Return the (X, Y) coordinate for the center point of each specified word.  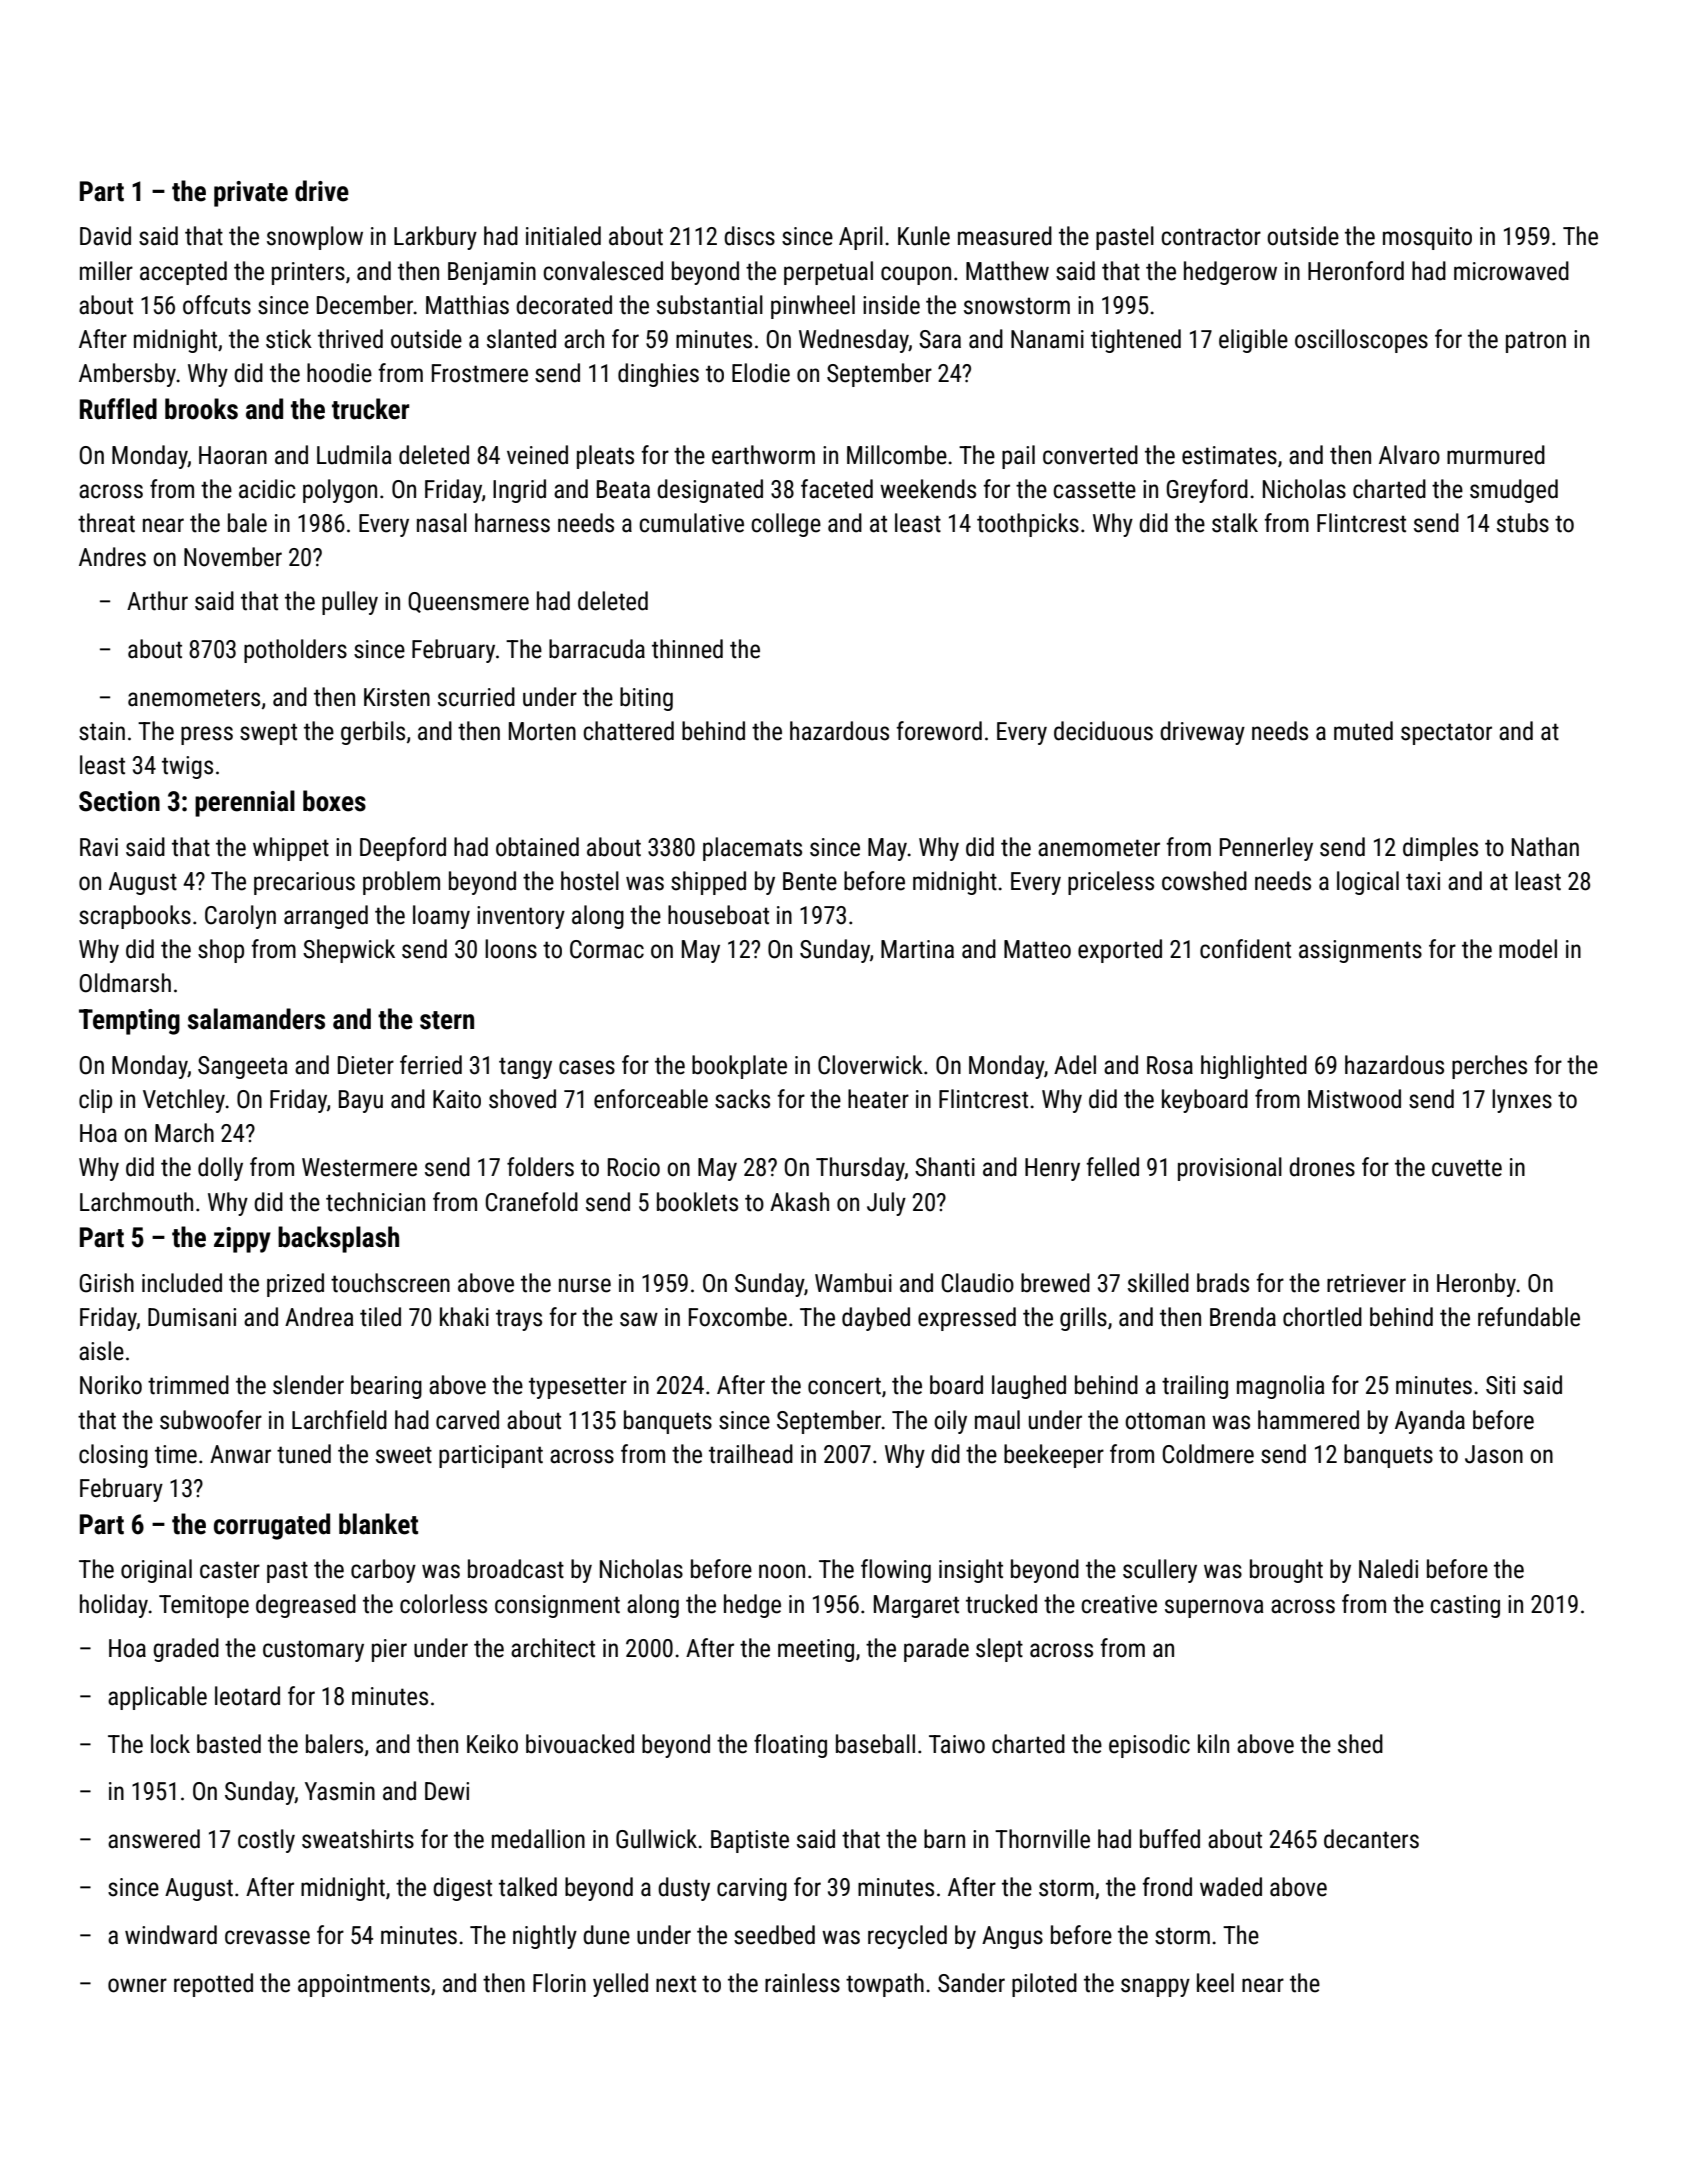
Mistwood (1354, 1099)
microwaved (1511, 271)
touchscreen (390, 1283)
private (251, 194)
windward (171, 1935)
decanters (1371, 1839)
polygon (340, 491)
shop (221, 951)
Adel (1075, 1065)
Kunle (924, 236)
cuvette (1467, 1168)
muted (1363, 731)
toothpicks (1028, 525)
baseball (875, 1744)
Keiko (492, 1744)
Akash (799, 1202)
